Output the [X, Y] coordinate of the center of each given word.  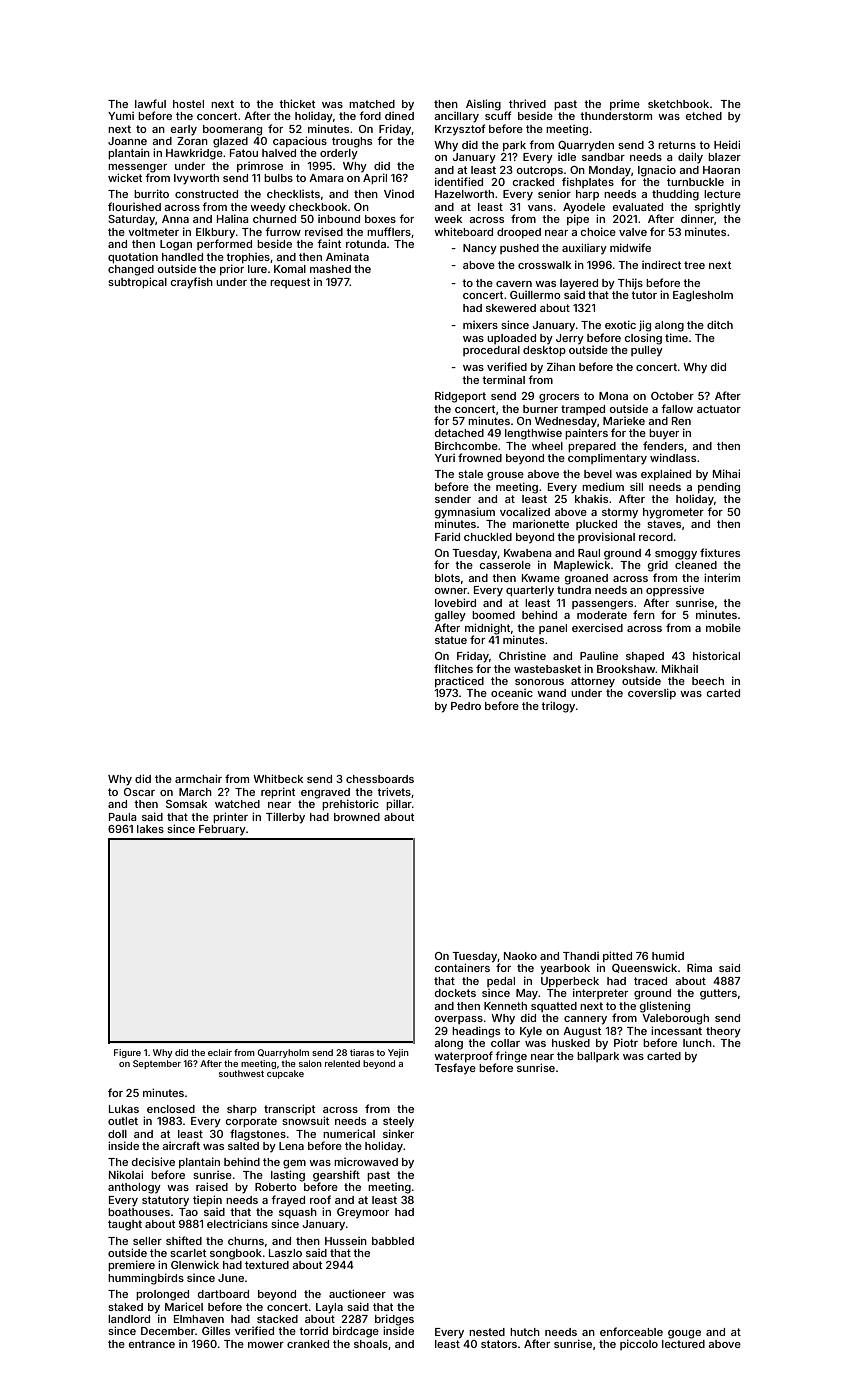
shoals [371, 1344]
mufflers [389, 231]
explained [666, 474]
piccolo [639, 1344]
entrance [152, 1344]
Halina [233, 218]
